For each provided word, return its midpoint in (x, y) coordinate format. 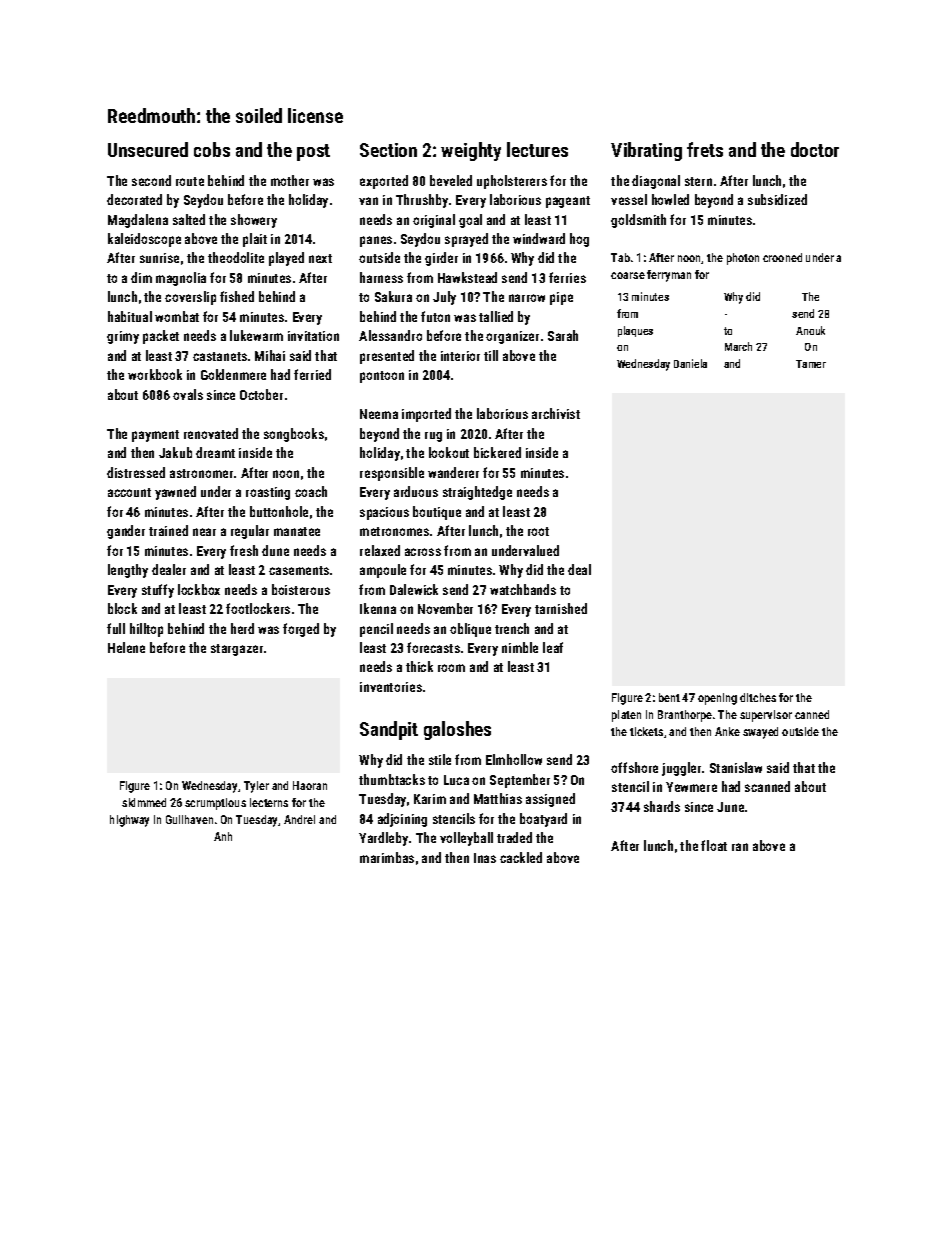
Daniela (690, 363)
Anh (223, 836)
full (116, 628)
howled (670, 199)
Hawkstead (467, 277)
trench (512, 628)
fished (237, 296)
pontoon (382, 377)
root (538, 531)
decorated (134, 199)
